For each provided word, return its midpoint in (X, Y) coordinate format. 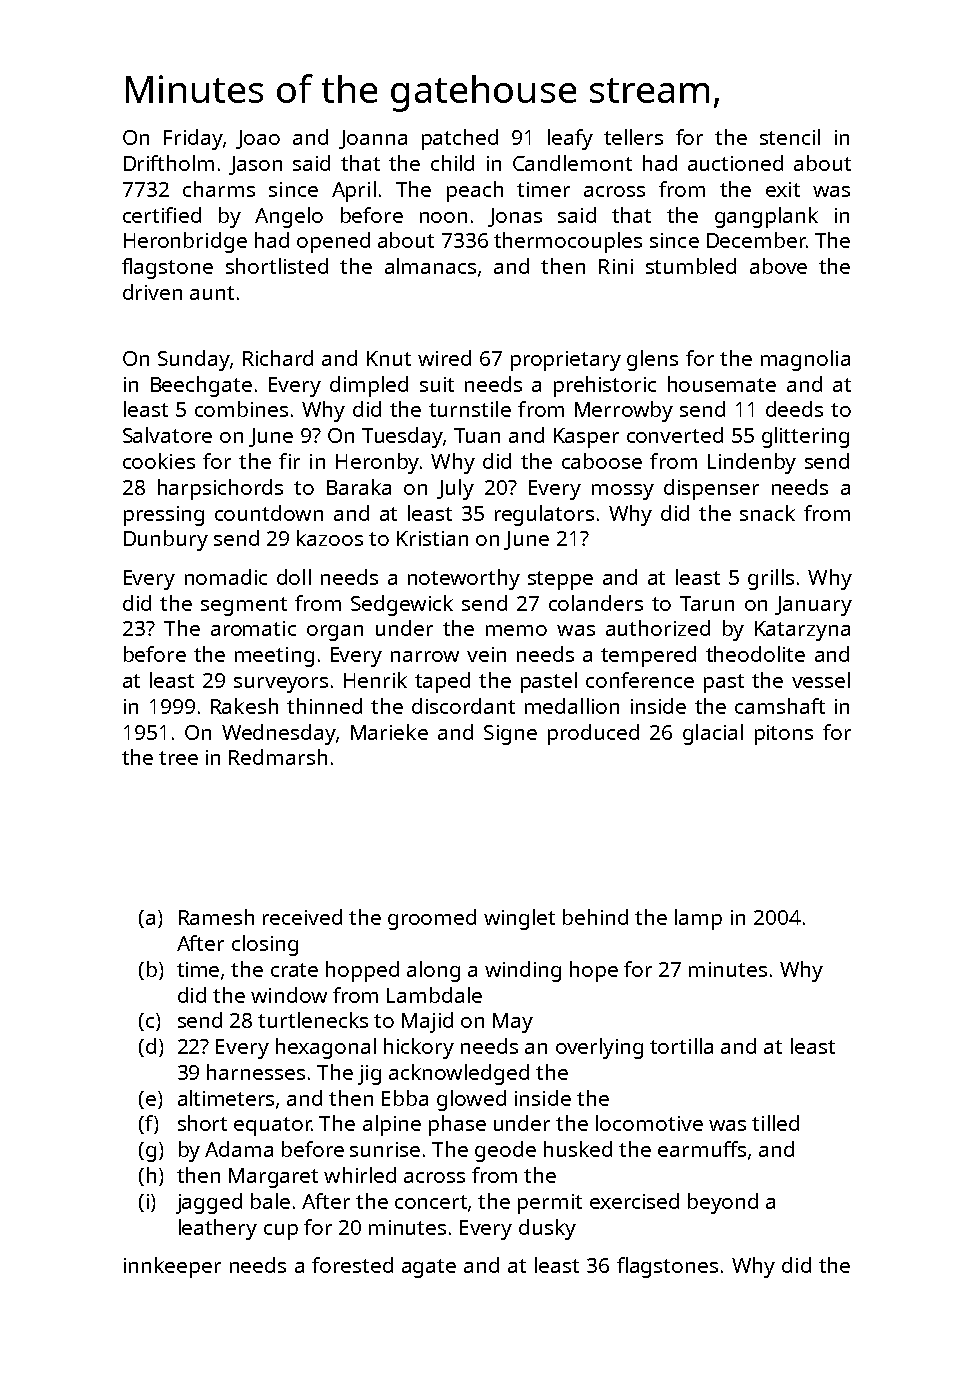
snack (767, 513)
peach (475, 191)
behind (595, 917)
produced (593, 734)
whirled (360, 1175)
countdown (269, 513)
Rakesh (244, 706)
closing (265, 945)
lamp (698, 919)
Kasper (586, 438)
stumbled (691, 266)
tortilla (681, 1046)
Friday (193, 139)
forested (352, 1265)
